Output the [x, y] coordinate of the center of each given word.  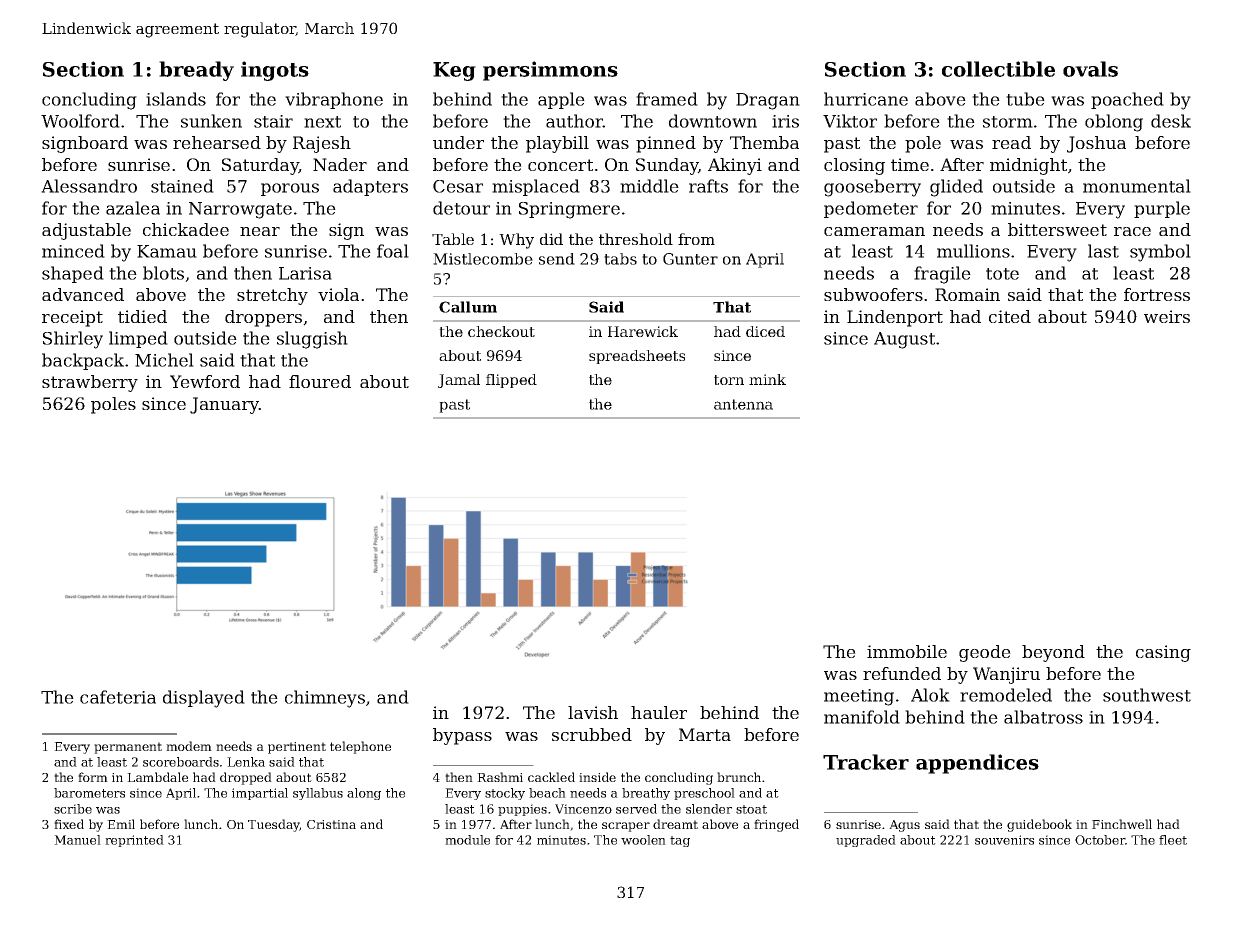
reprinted [134, 841]
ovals [1090, 69]
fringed [776, 825]
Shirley [73, 340]
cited [1010, 316]
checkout [501, 331]
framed [667, 99]
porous [290, 189]
